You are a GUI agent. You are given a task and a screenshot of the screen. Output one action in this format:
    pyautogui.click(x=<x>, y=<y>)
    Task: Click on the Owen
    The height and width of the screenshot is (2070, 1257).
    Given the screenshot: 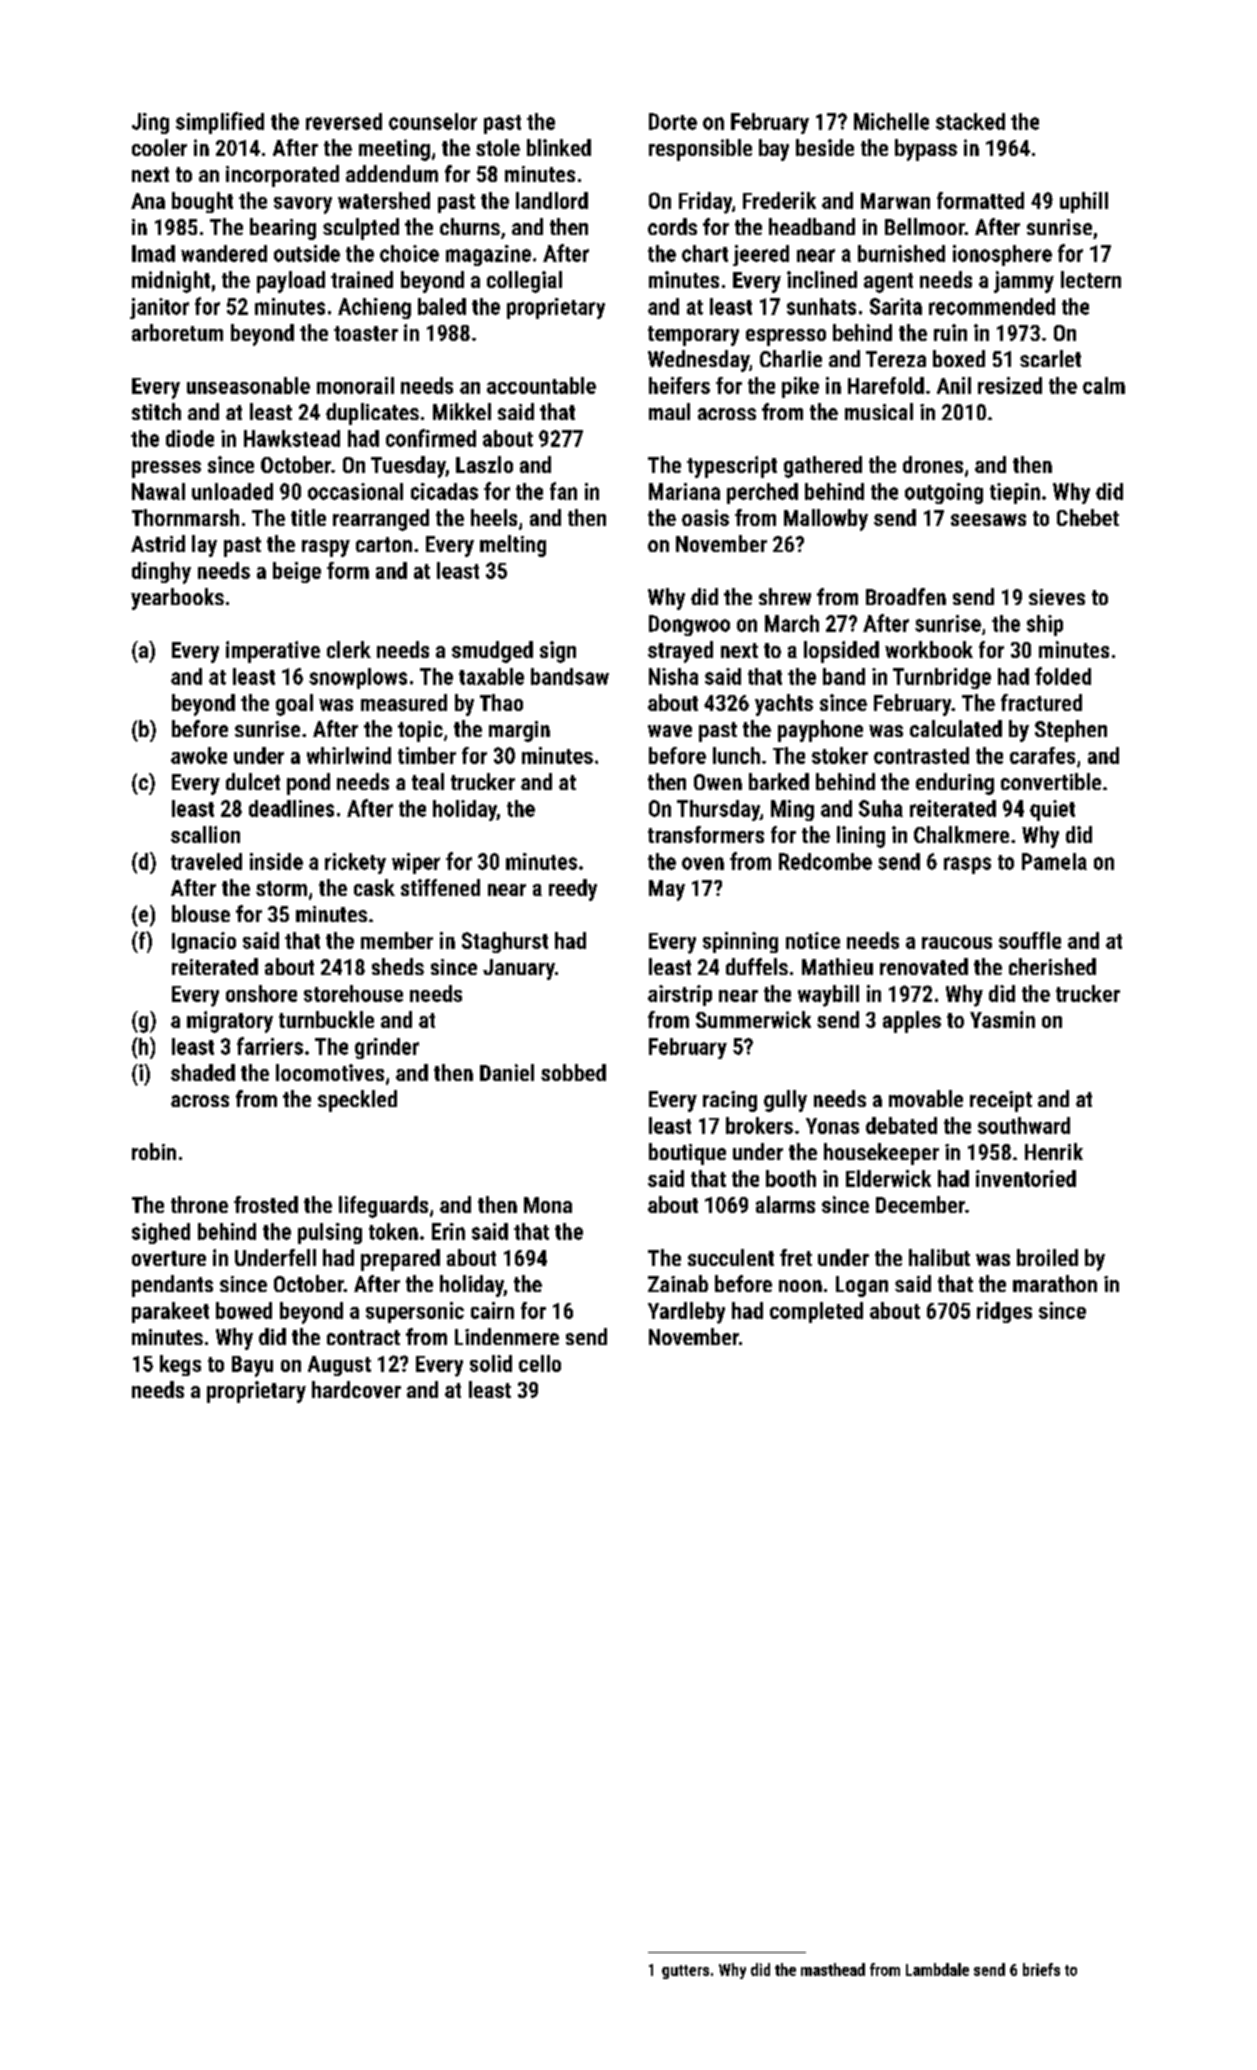 What is the action you would take?
    pyautogui.click(x=718, y=782)
